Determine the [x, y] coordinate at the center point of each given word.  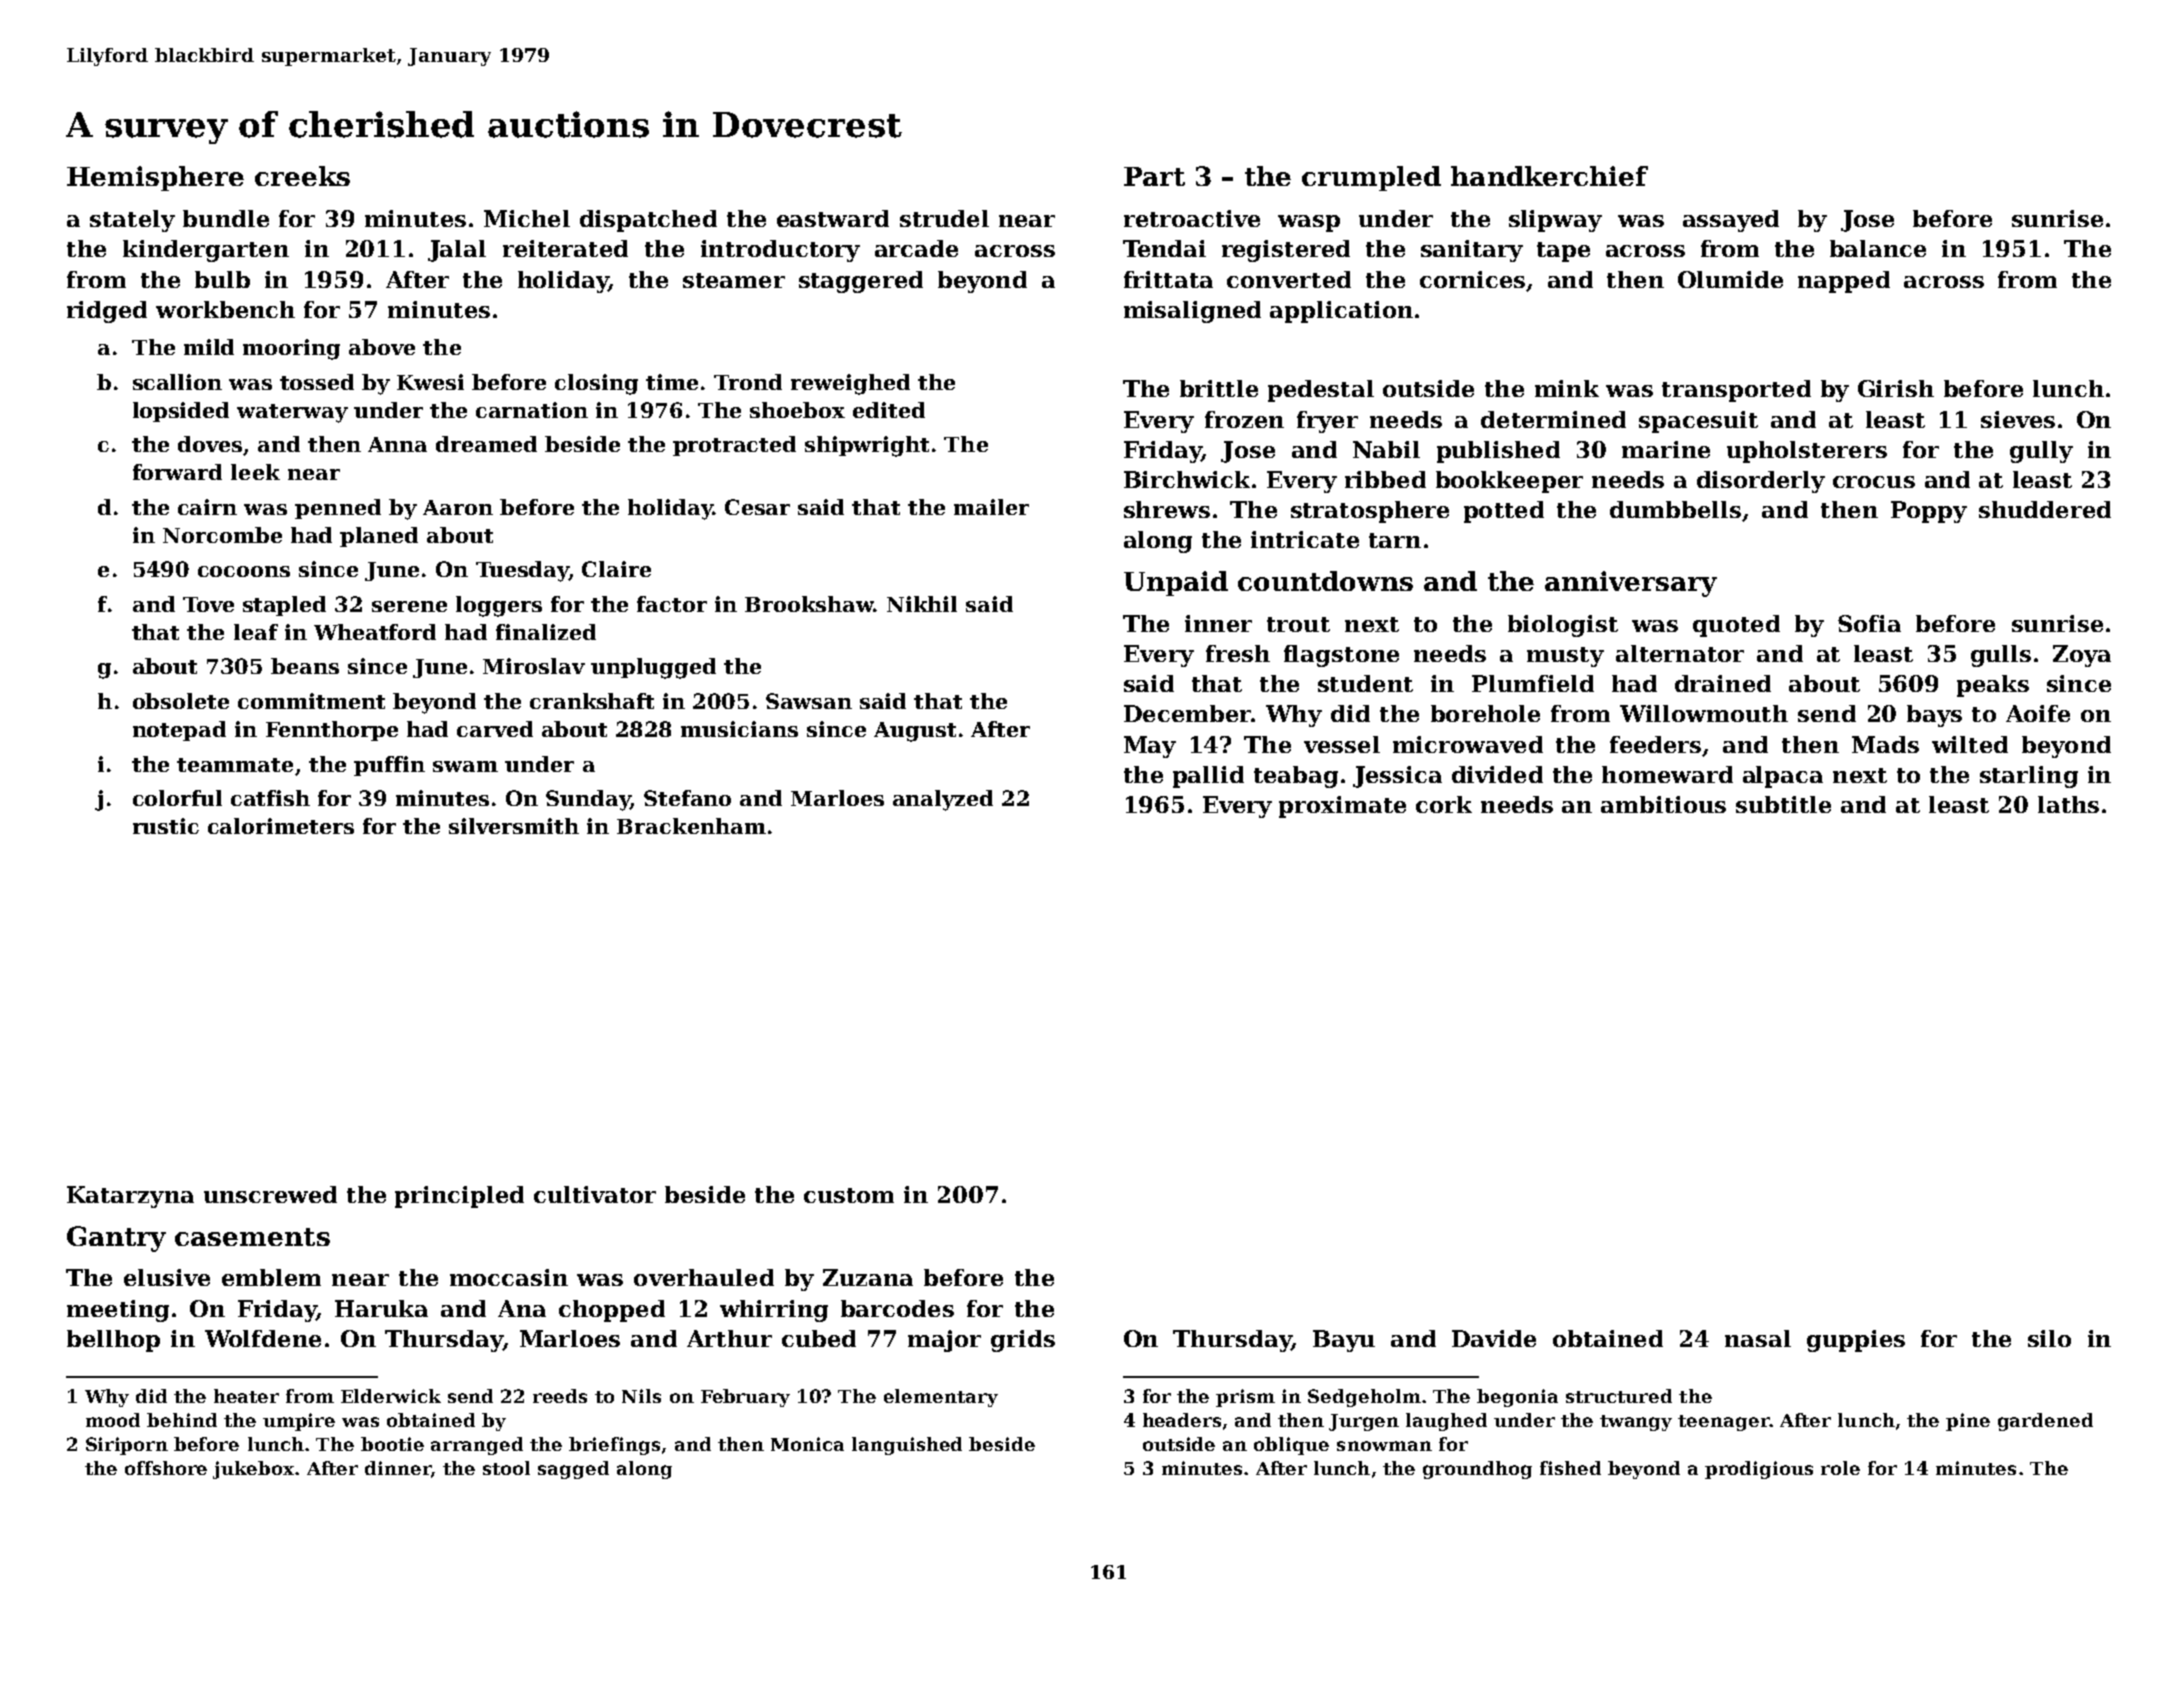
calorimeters [281, 826]
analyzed [943, 800]
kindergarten [206, 251]
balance [1878, 248]
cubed [819, 1338]
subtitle [1783, 804]
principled [459, 1197]
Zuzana [868, 1277]
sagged [573, 1470]
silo [2049, 1338]
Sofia [1869, 623]
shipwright [867, 446]
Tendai [1164, 248]
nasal [1758, 1338]
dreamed [486, 444]
